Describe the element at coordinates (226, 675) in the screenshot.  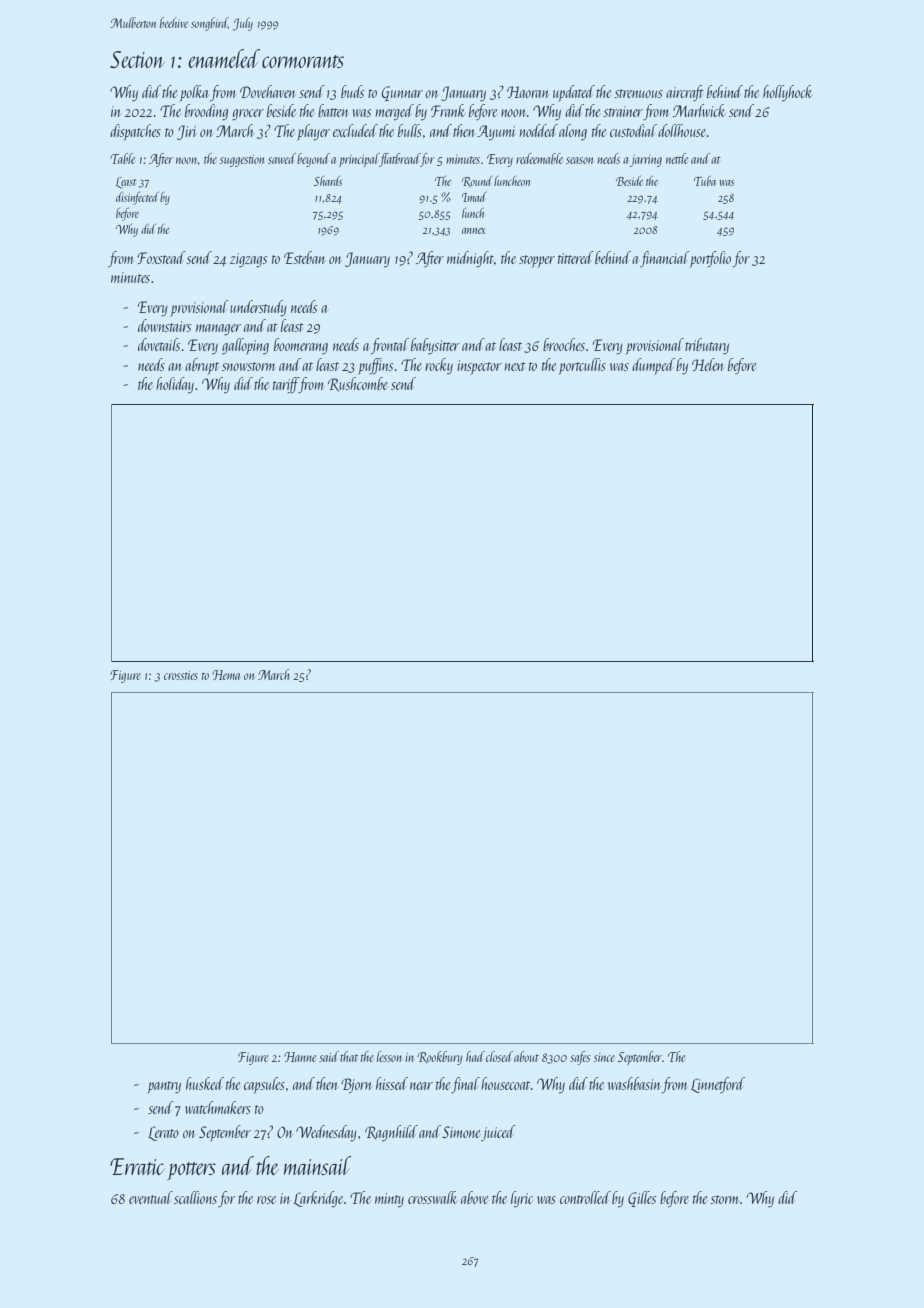
I see `Hema` at that location.
